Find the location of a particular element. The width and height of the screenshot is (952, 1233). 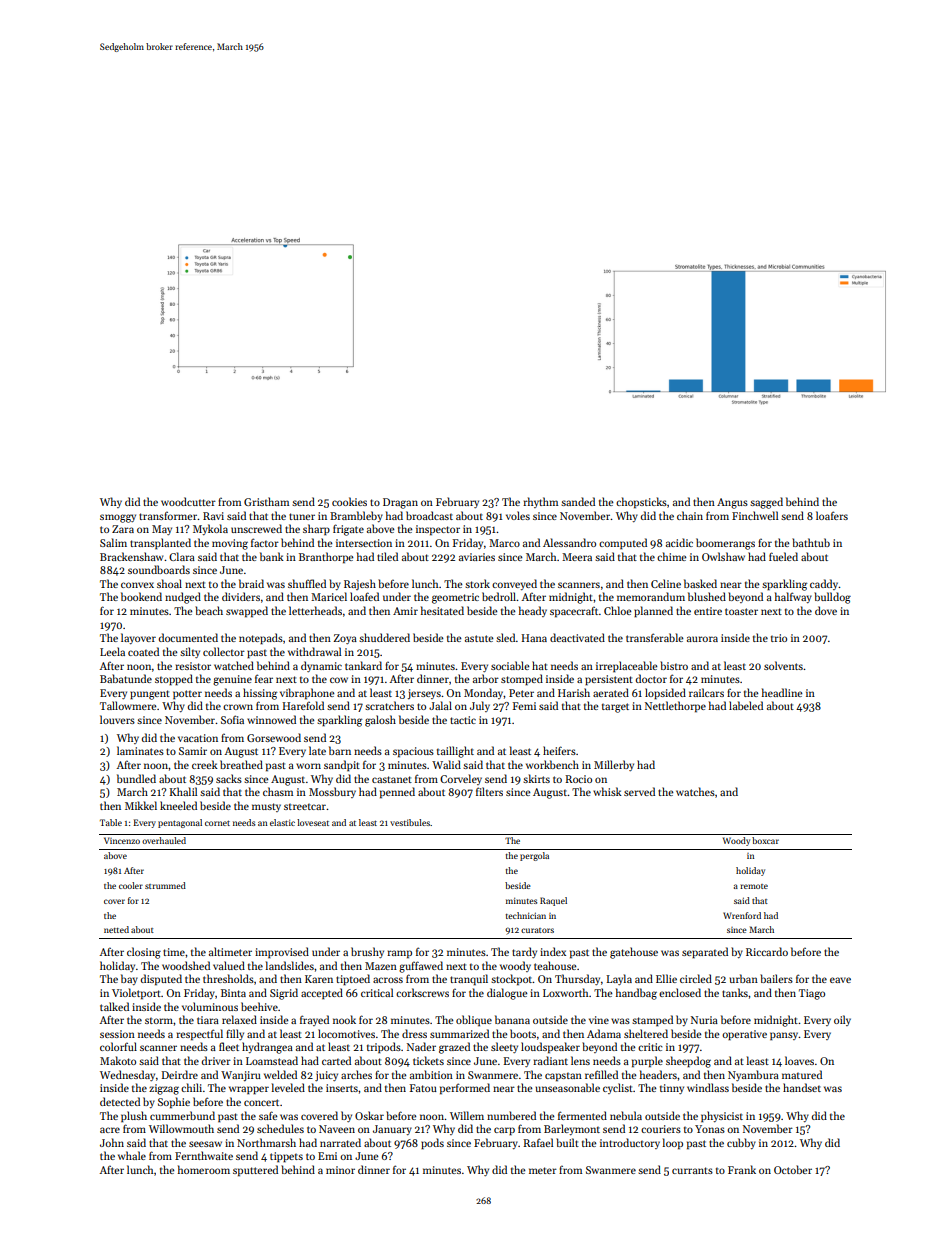

Riccardo is located at coordinates (767, 951).
